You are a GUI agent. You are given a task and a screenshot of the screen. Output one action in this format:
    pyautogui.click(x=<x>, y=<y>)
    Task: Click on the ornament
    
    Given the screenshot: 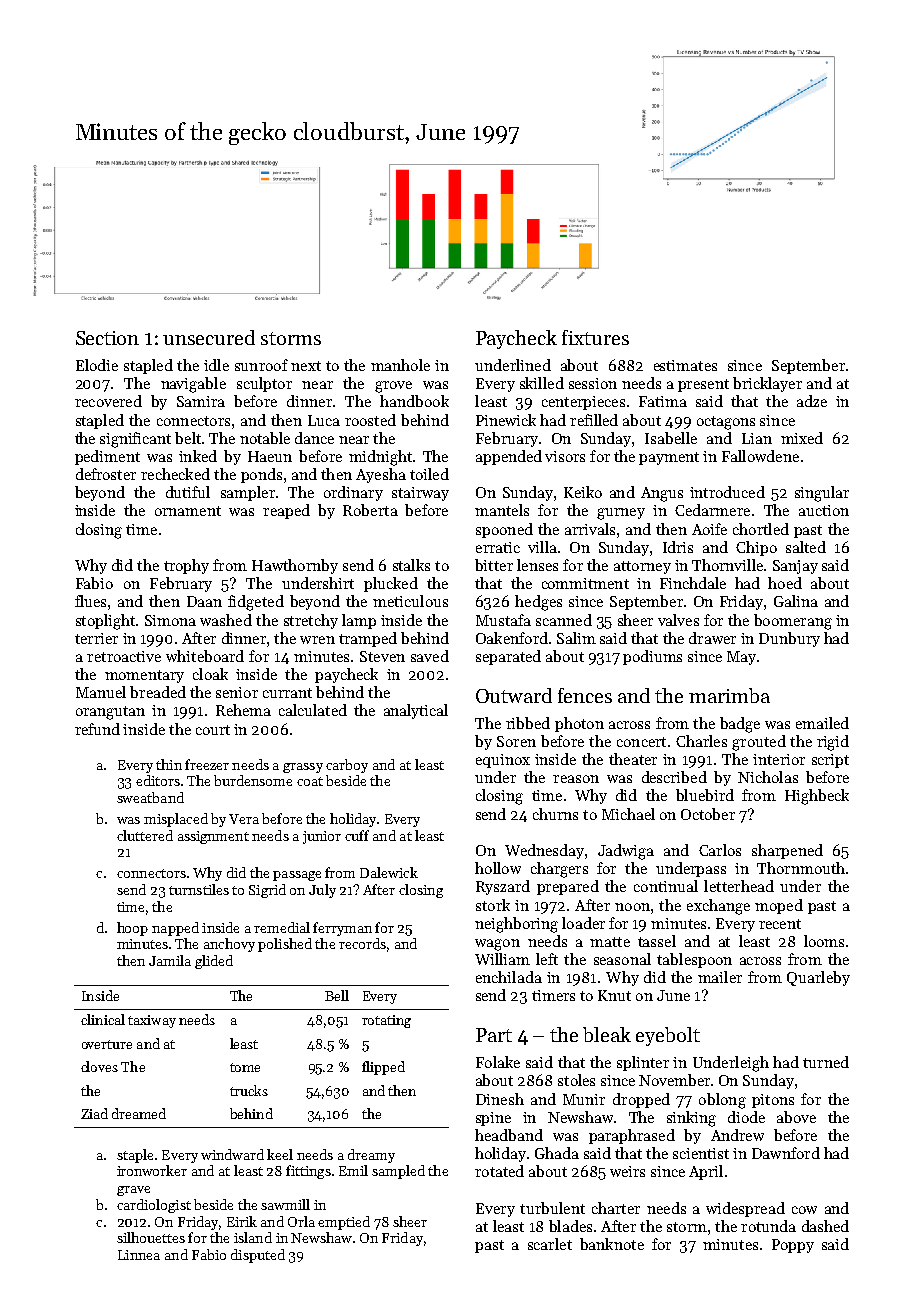 What is the action you would take?
    pyautogui.click(x=188, y=511)
